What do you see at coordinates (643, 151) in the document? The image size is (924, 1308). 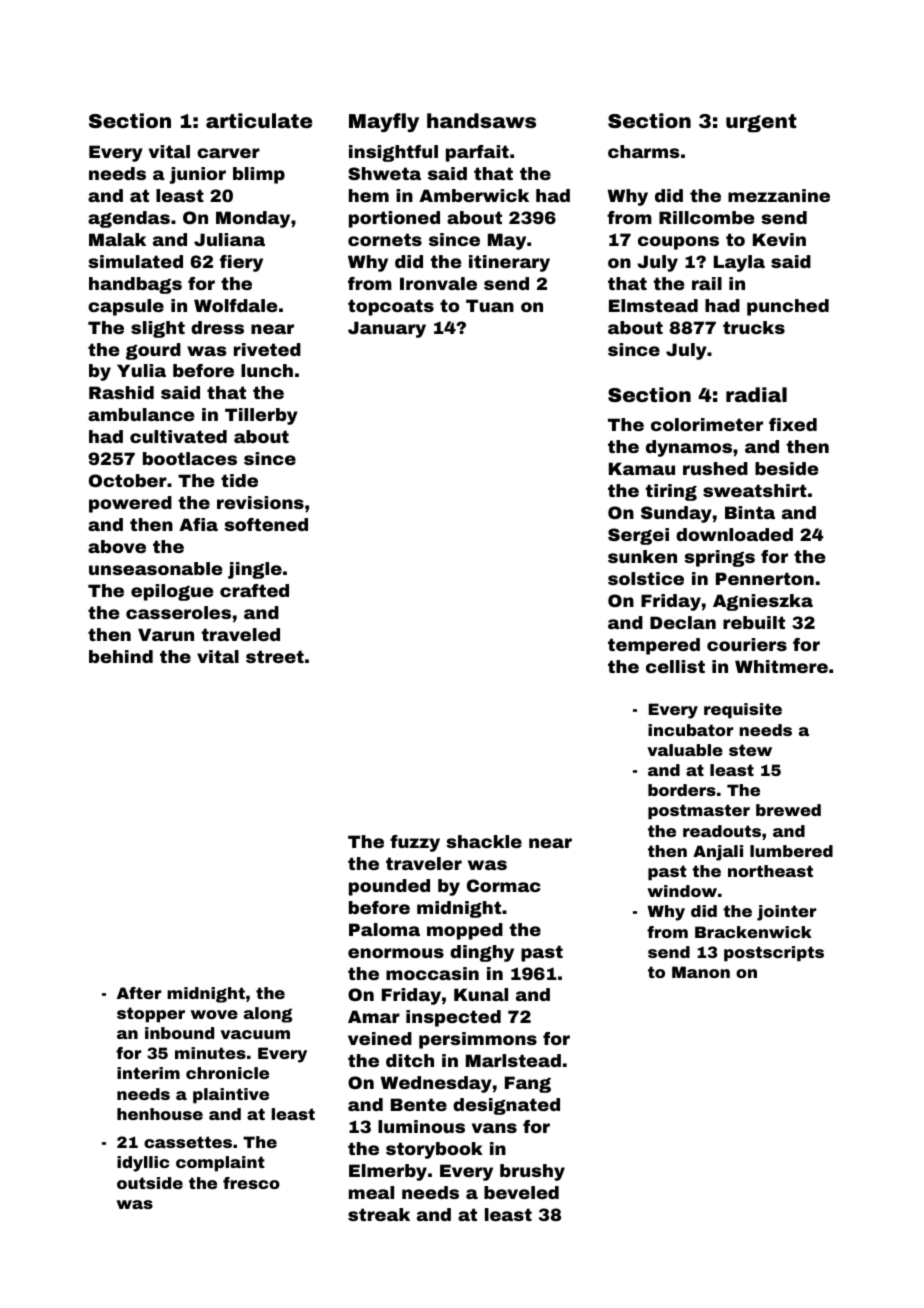 I see `charms` at bounding box center [643, 151].
